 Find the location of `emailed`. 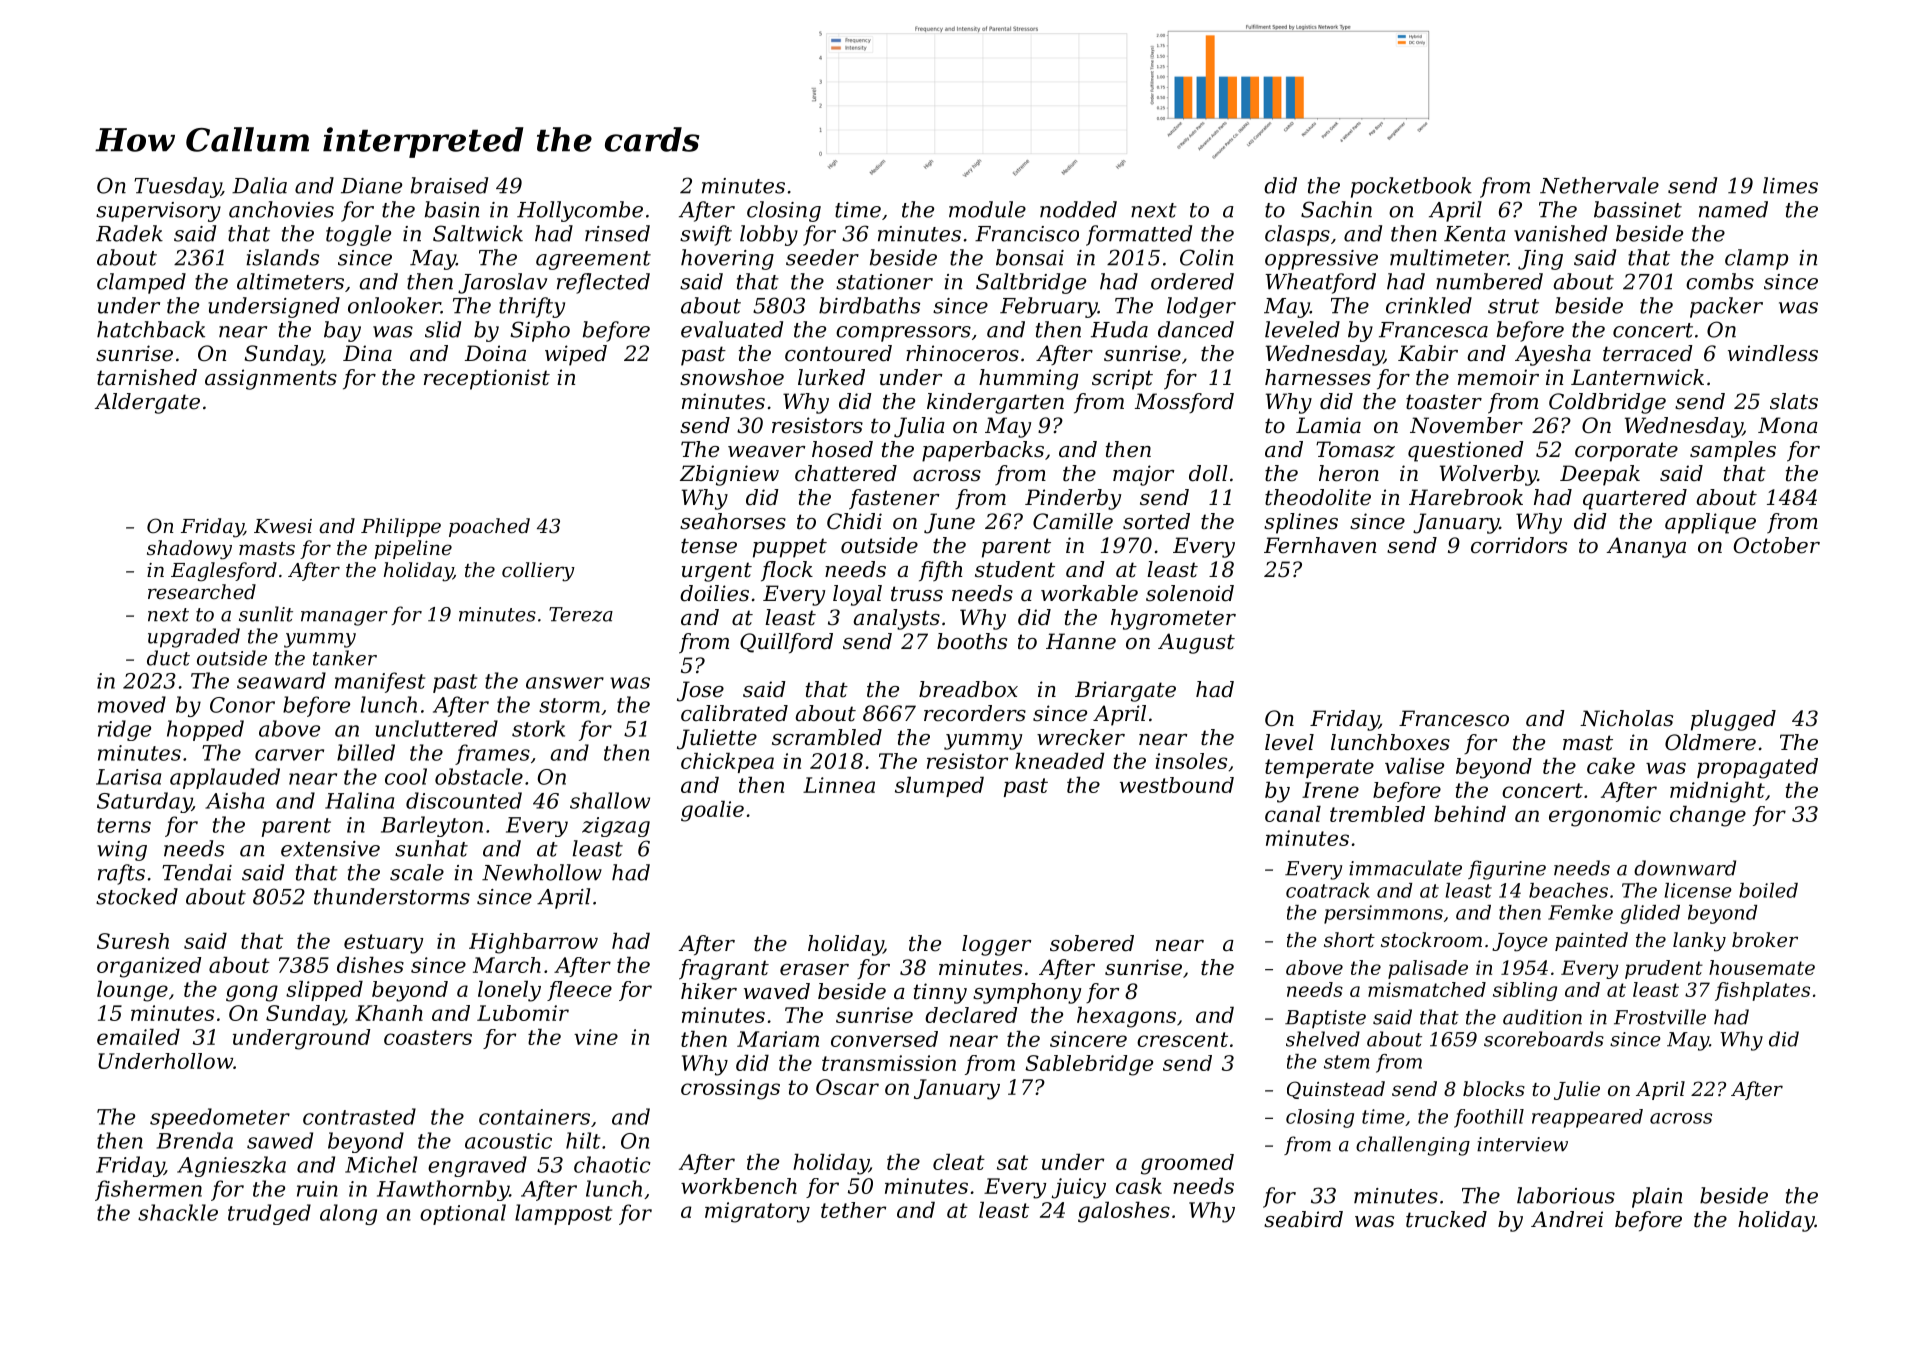

emailed is located at coordinates (138, 1037).
